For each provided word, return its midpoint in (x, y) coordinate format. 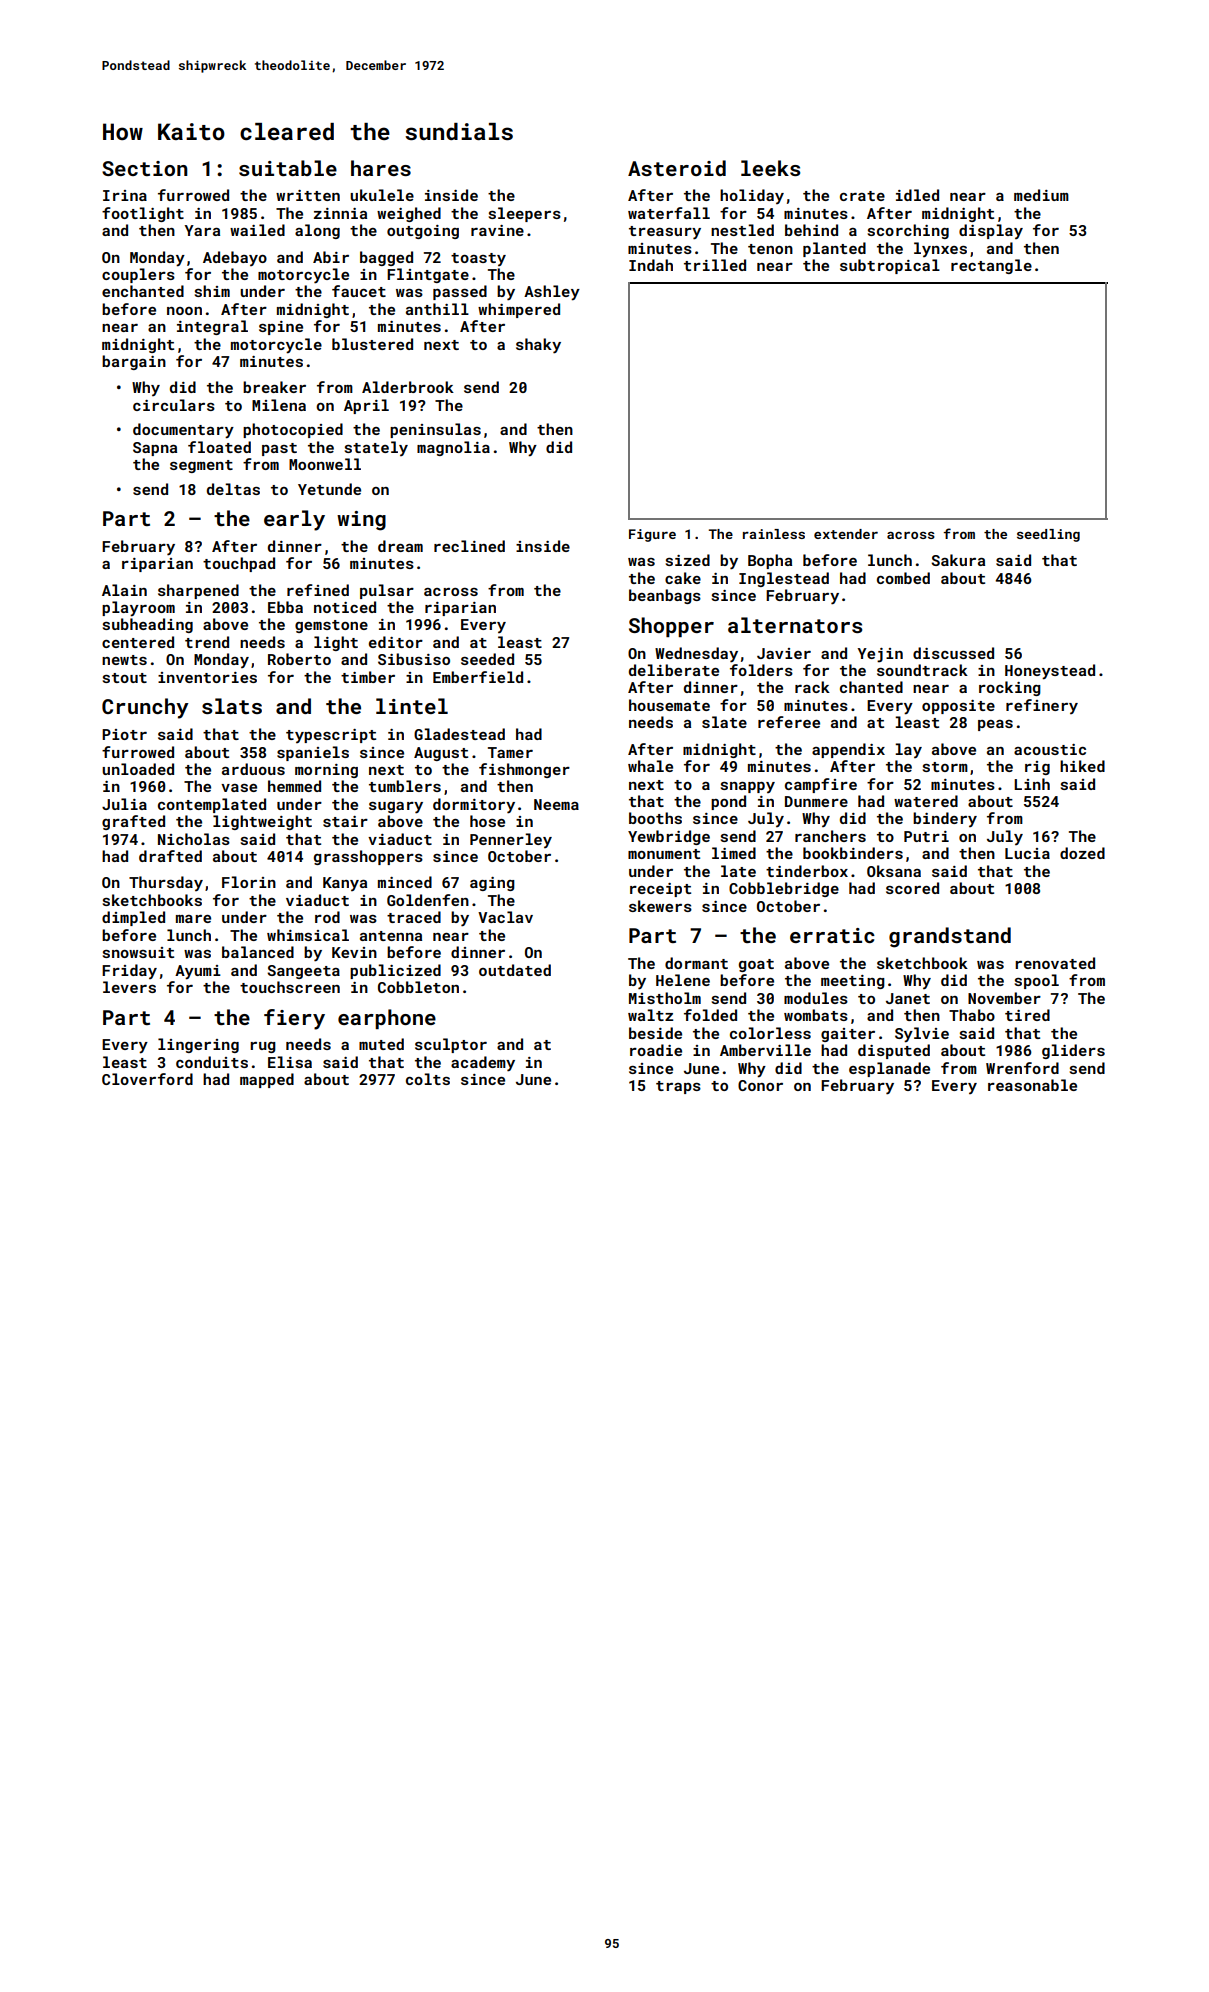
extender (846, 534)
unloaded (138, 769)
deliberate (674, 670)
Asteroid (677, 168)
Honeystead (1050, 672)
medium (1041, 195)
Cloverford (147, 1079)
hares (381, 168)
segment (201, 466)
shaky (538, 346)
